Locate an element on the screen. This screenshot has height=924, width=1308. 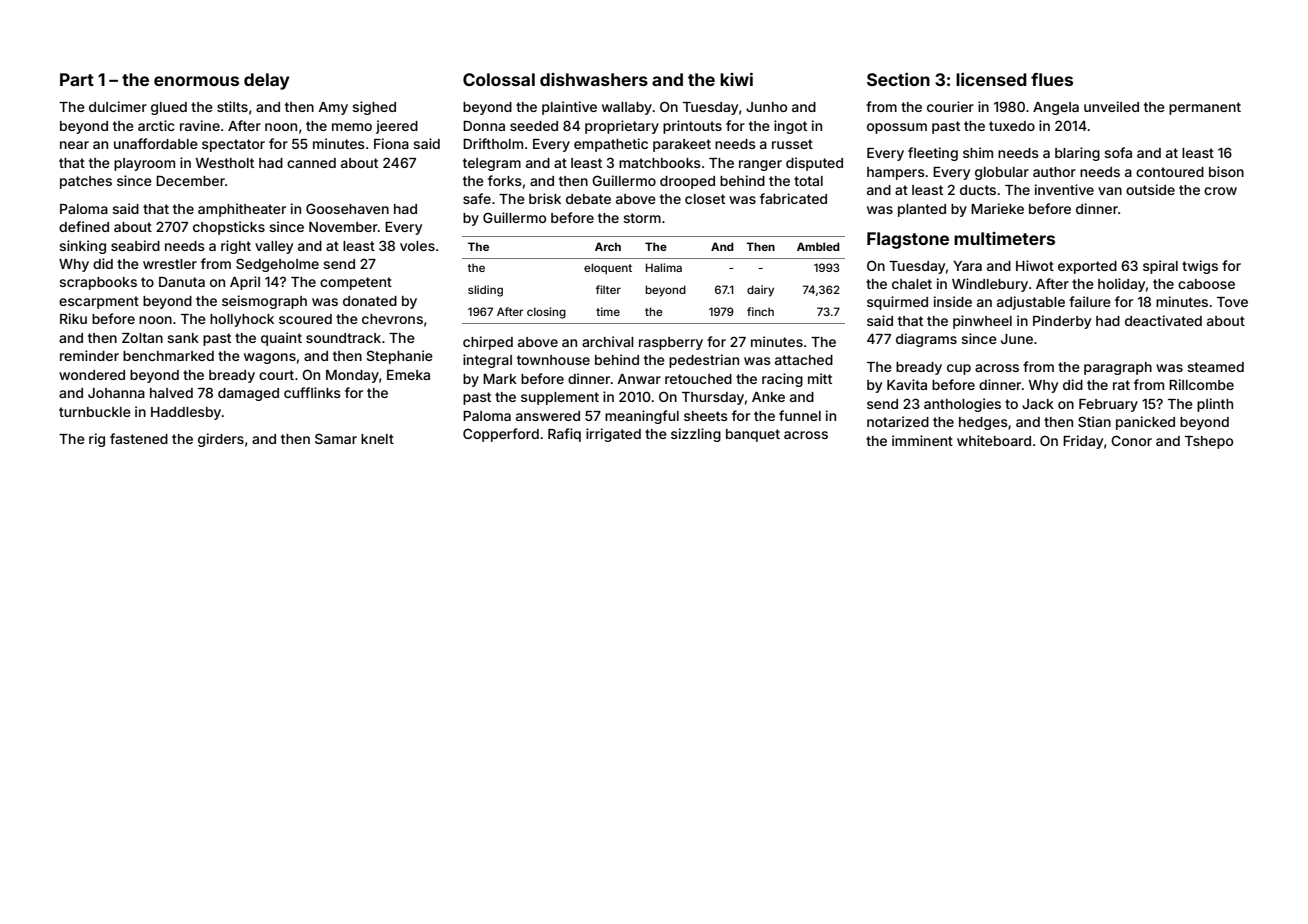
Marieke is located at coordinates (997, 208).
